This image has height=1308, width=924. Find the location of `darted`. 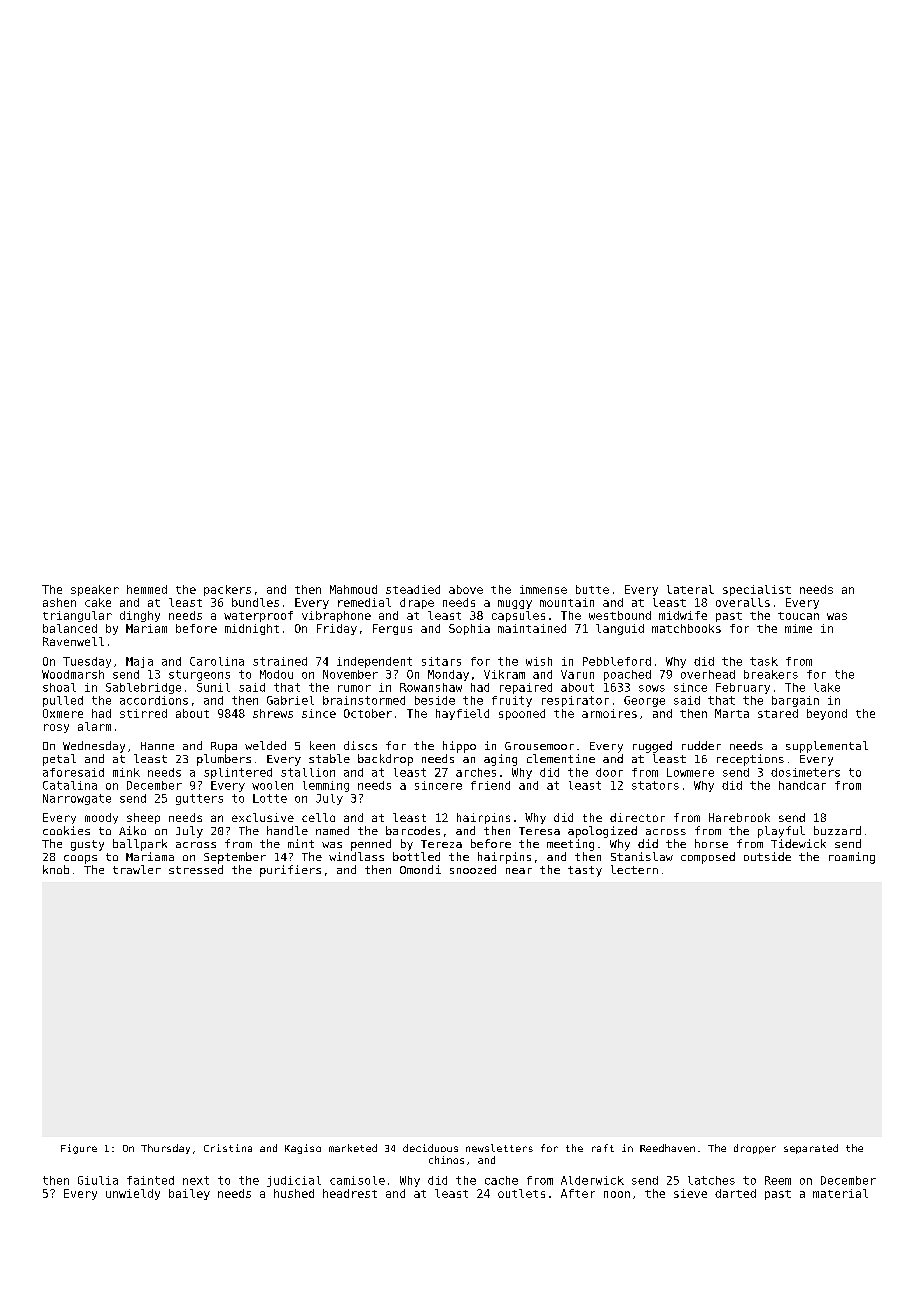

darted is located at coordinates (735, 1193).
